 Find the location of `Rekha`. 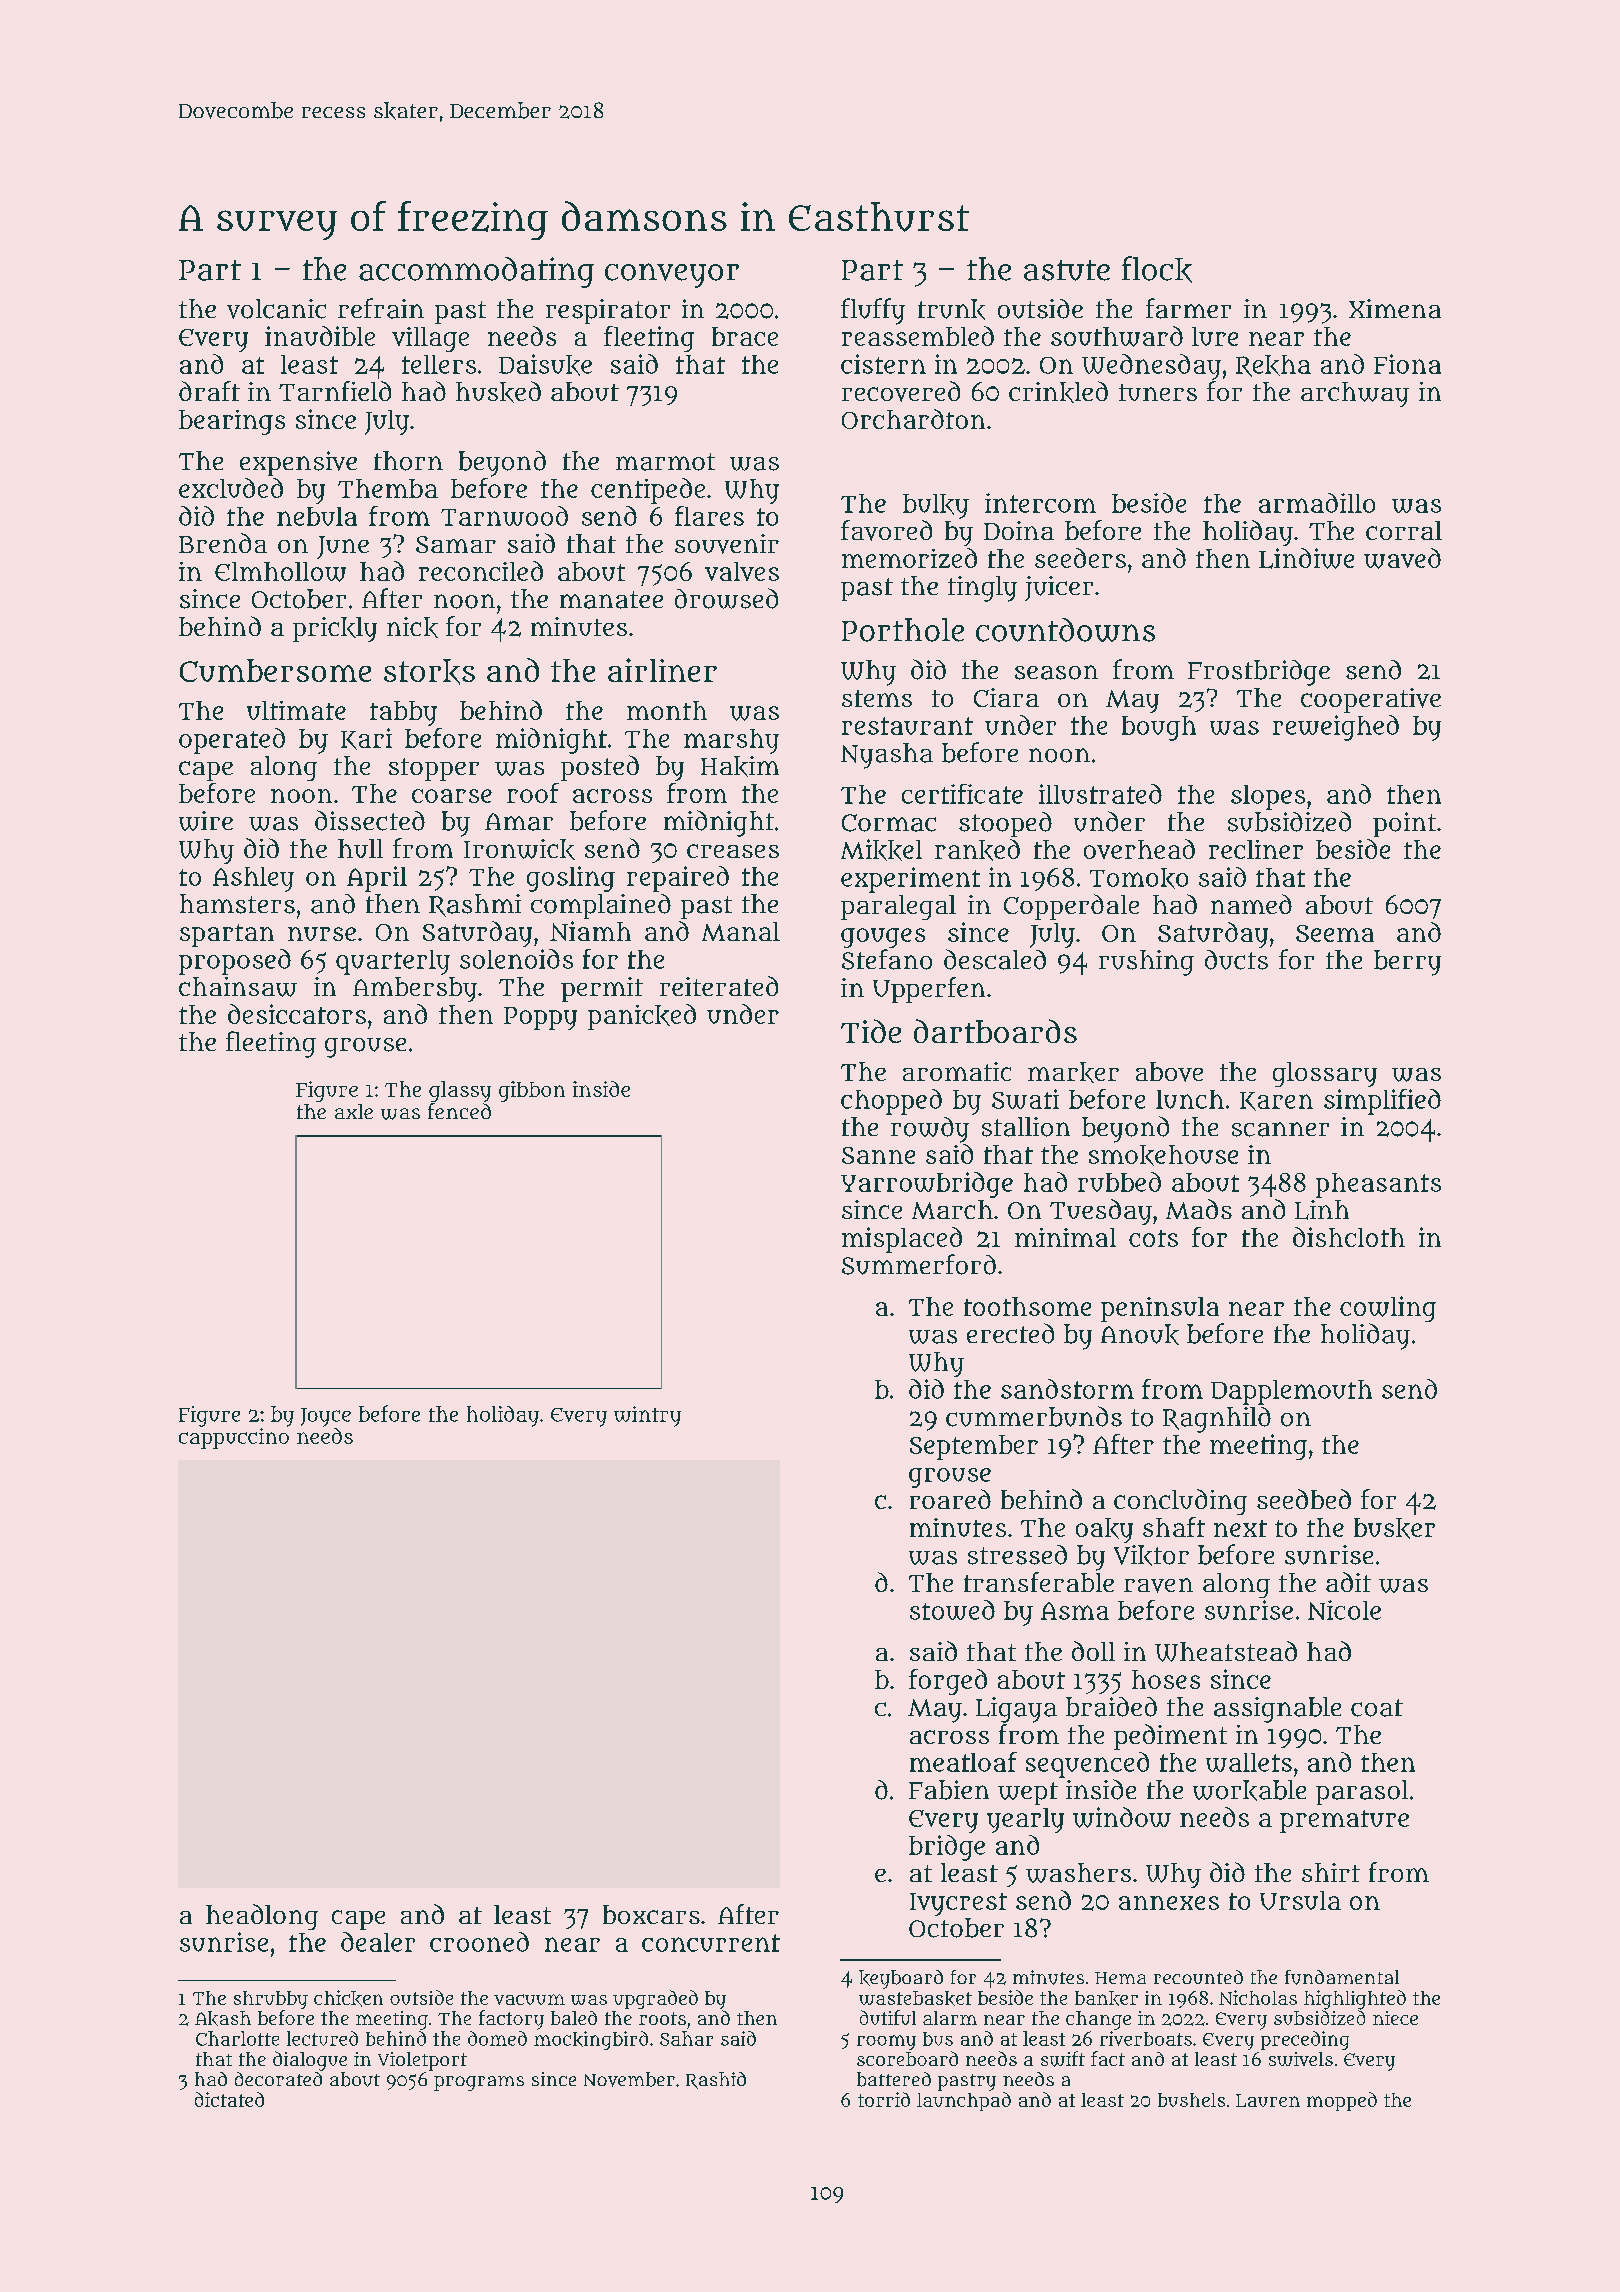

Rekha is located at coordinates (1273, 366).
